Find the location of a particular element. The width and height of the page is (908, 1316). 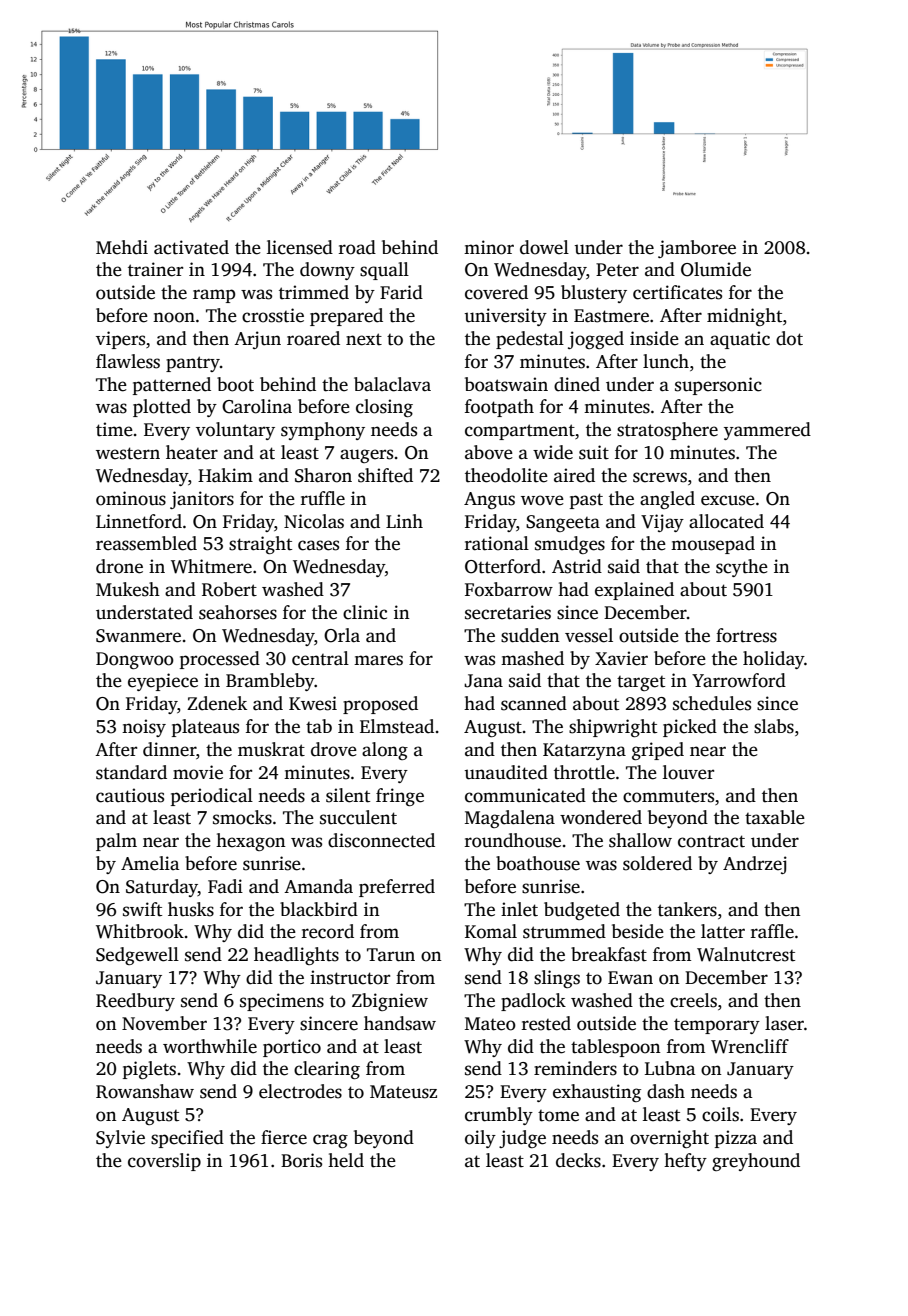

augers is located at coordinates (366, 456).
